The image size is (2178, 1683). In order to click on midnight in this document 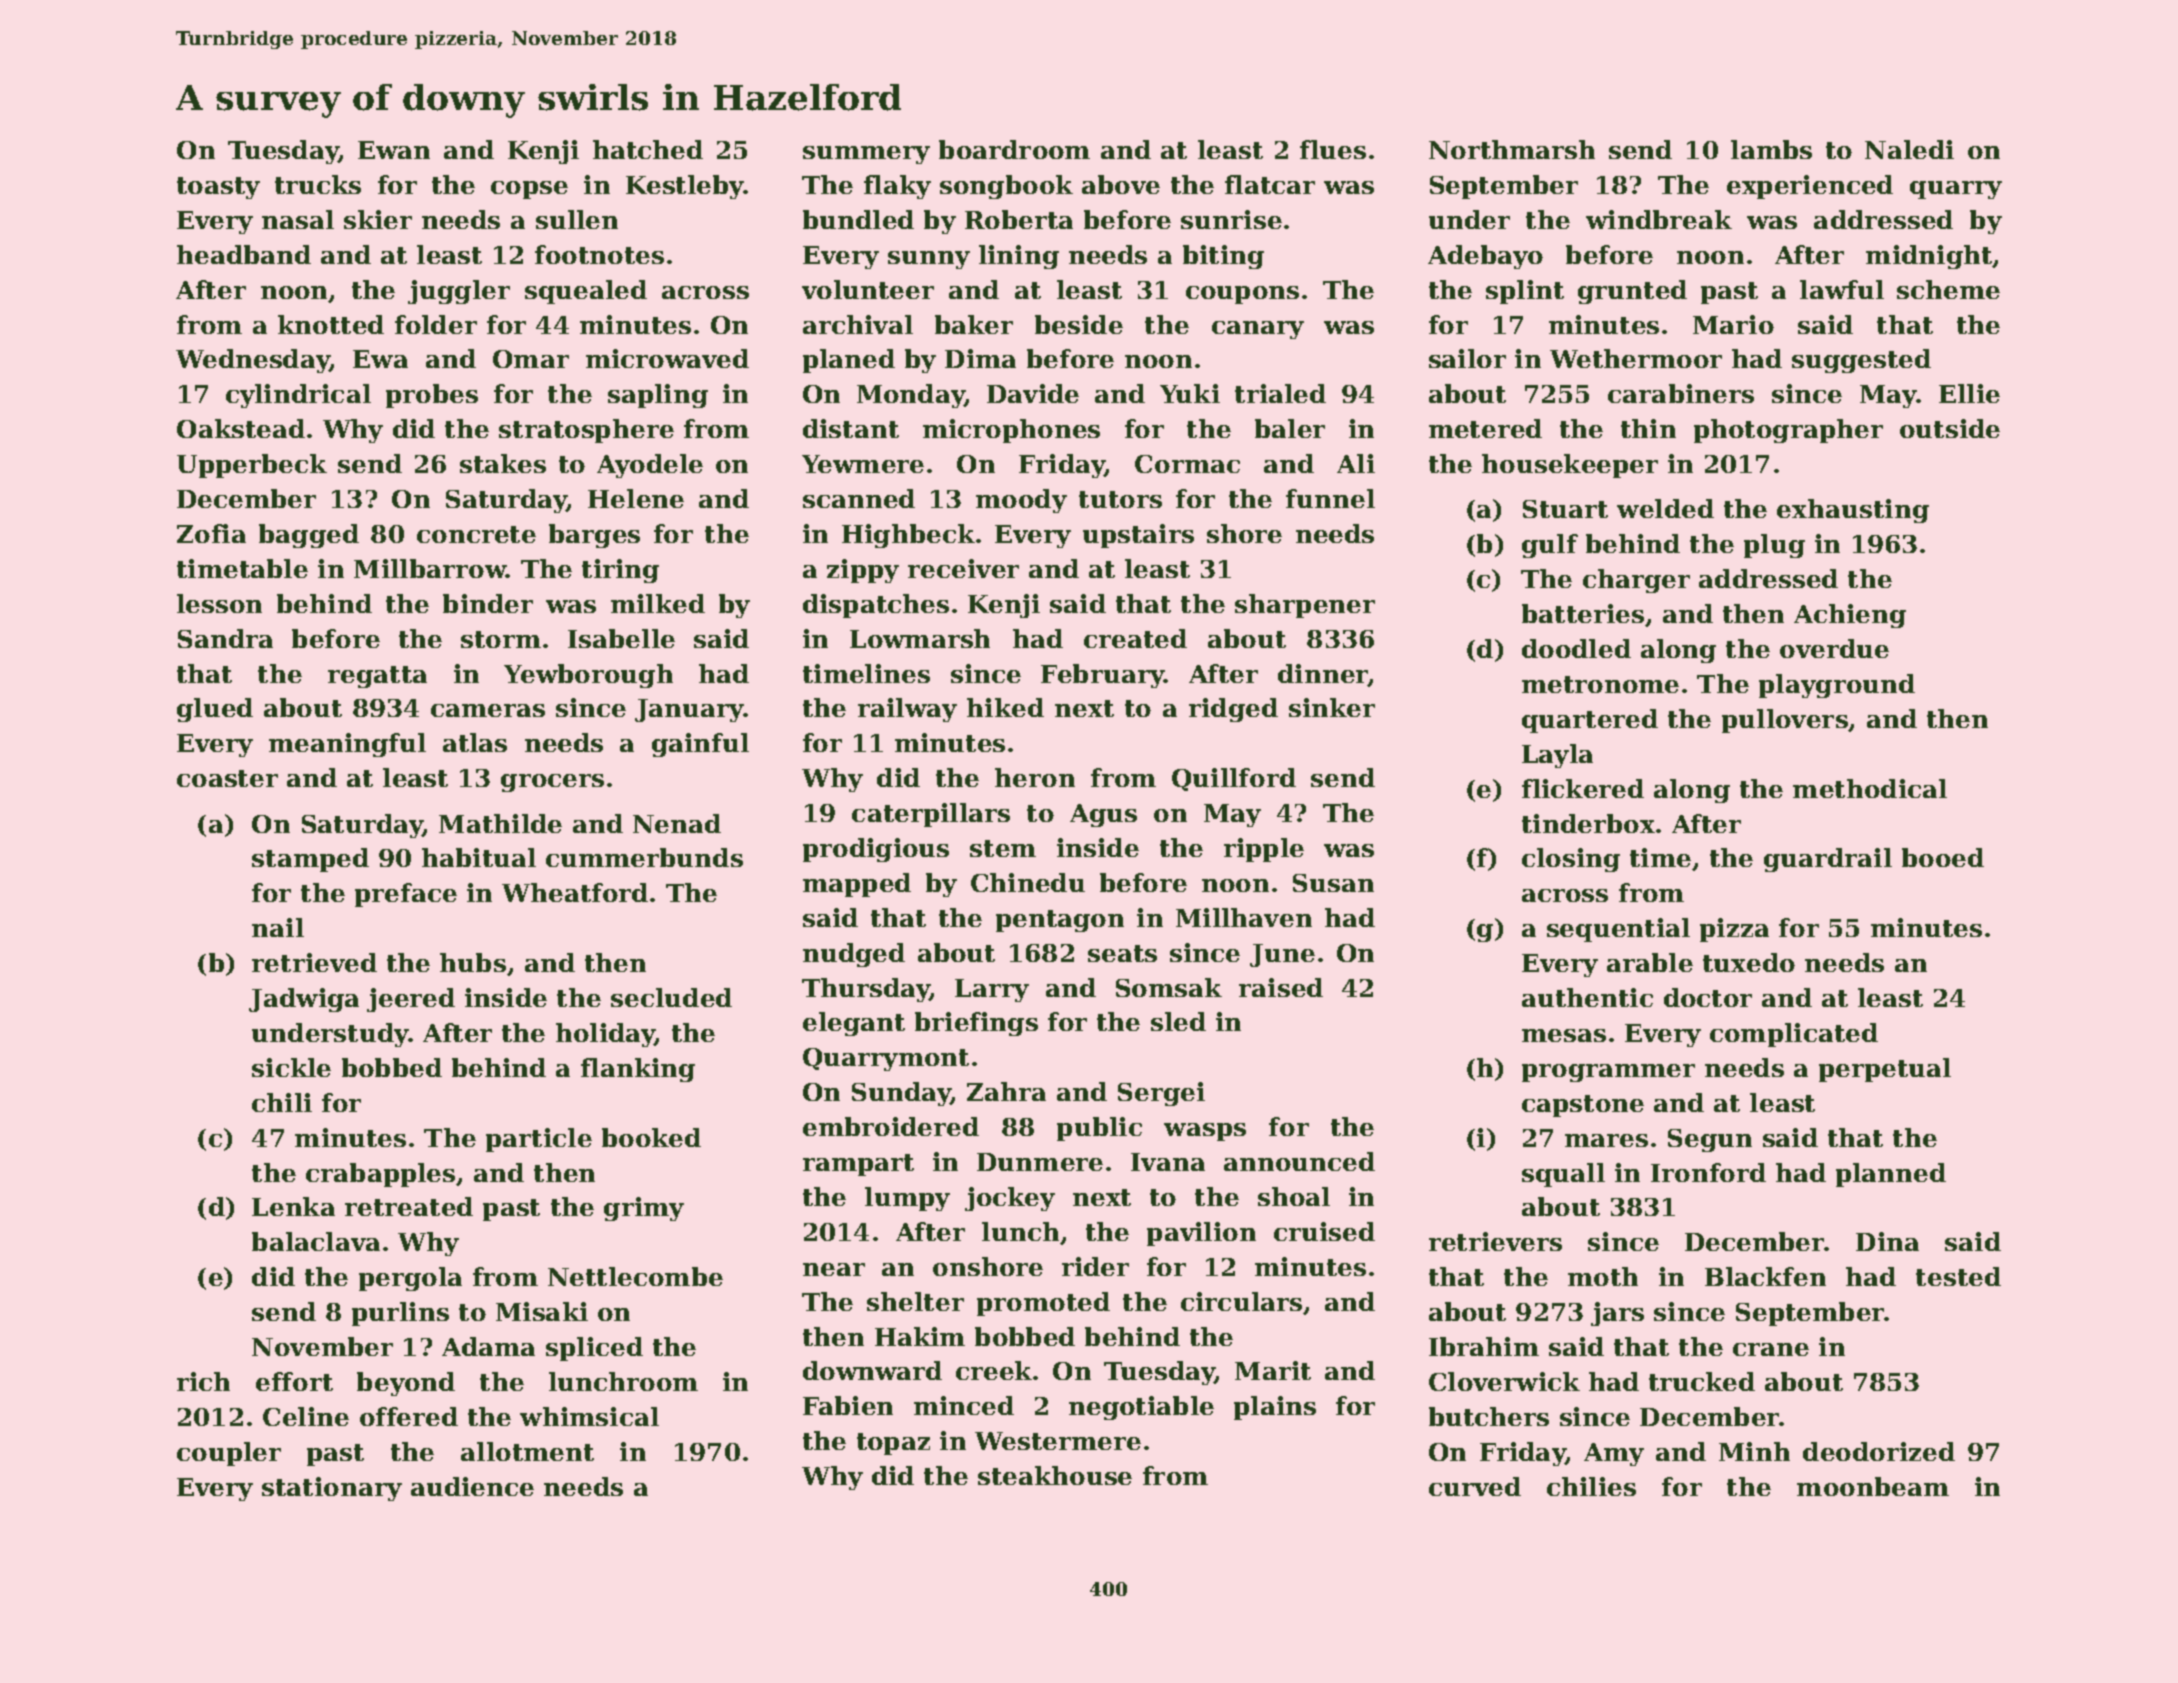, I will do `click(1929, 257)`.
